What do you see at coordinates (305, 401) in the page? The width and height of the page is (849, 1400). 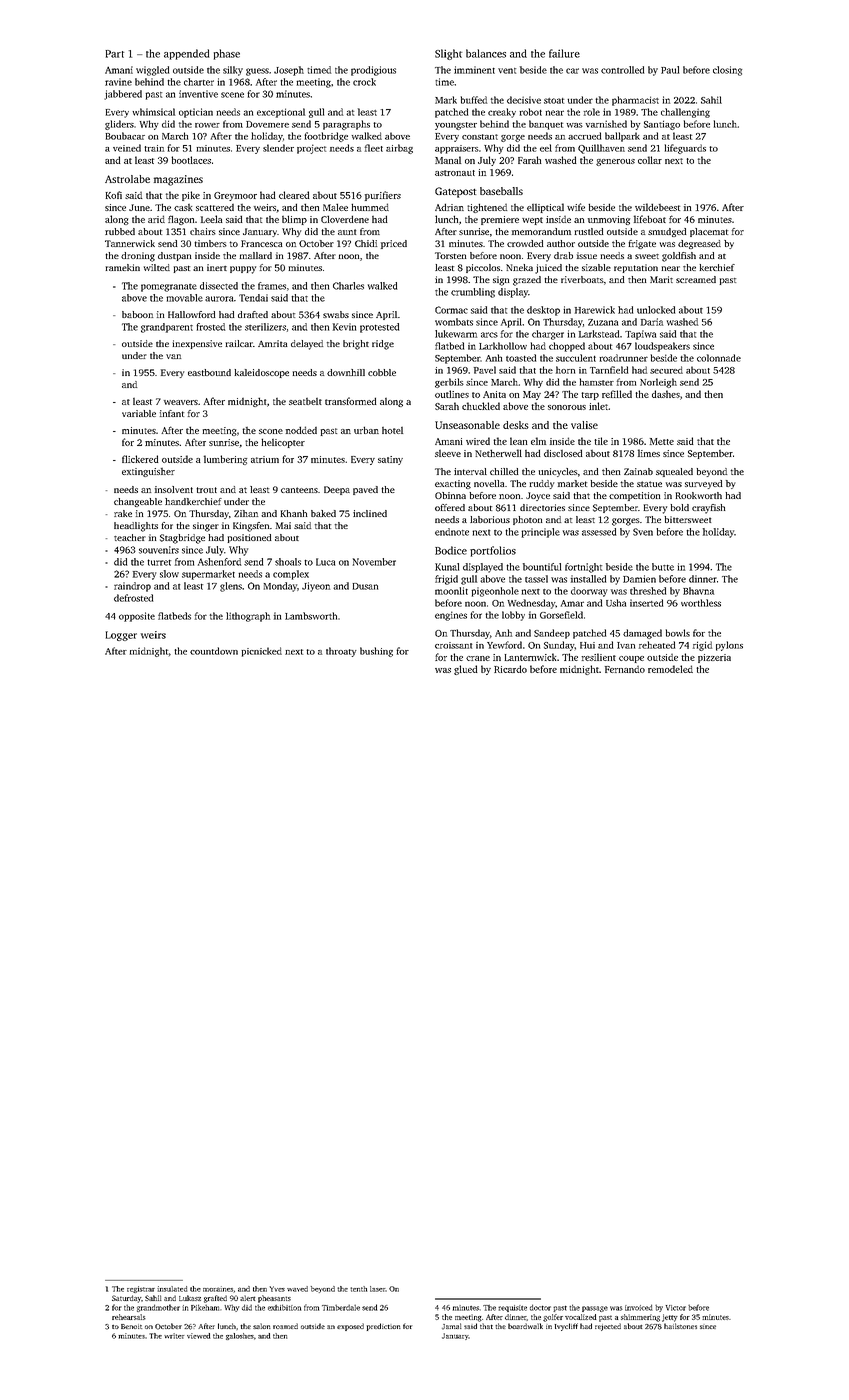 I see `seatbelt` at bounding box center [305, 401].
